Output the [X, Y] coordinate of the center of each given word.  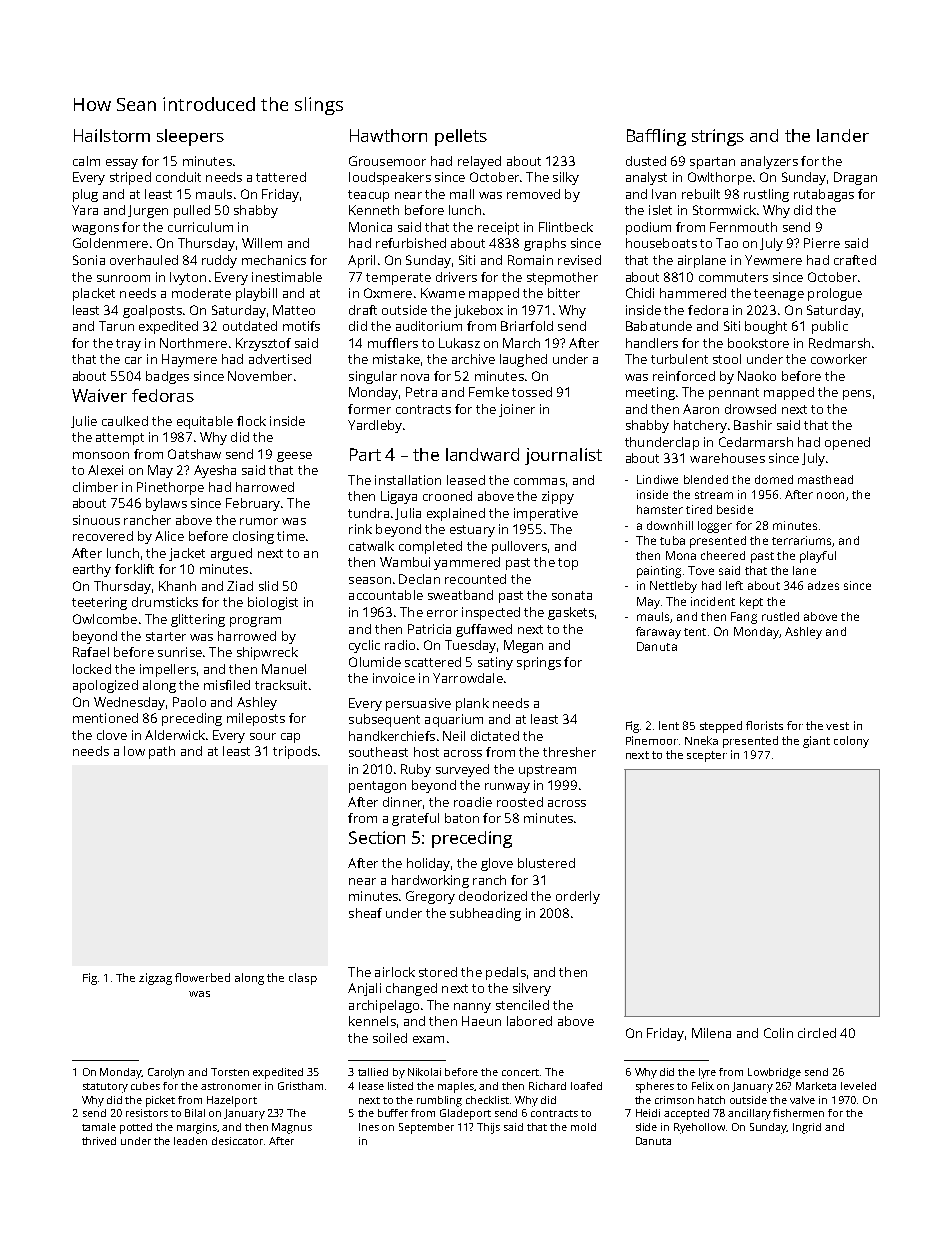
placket [94, 294]
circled [817, 1033]
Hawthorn [388, 135]
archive [473, 359]
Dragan [855, 178]
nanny [472, 1008]
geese [294, 457]
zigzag [155, 979]
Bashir [753, 425]
